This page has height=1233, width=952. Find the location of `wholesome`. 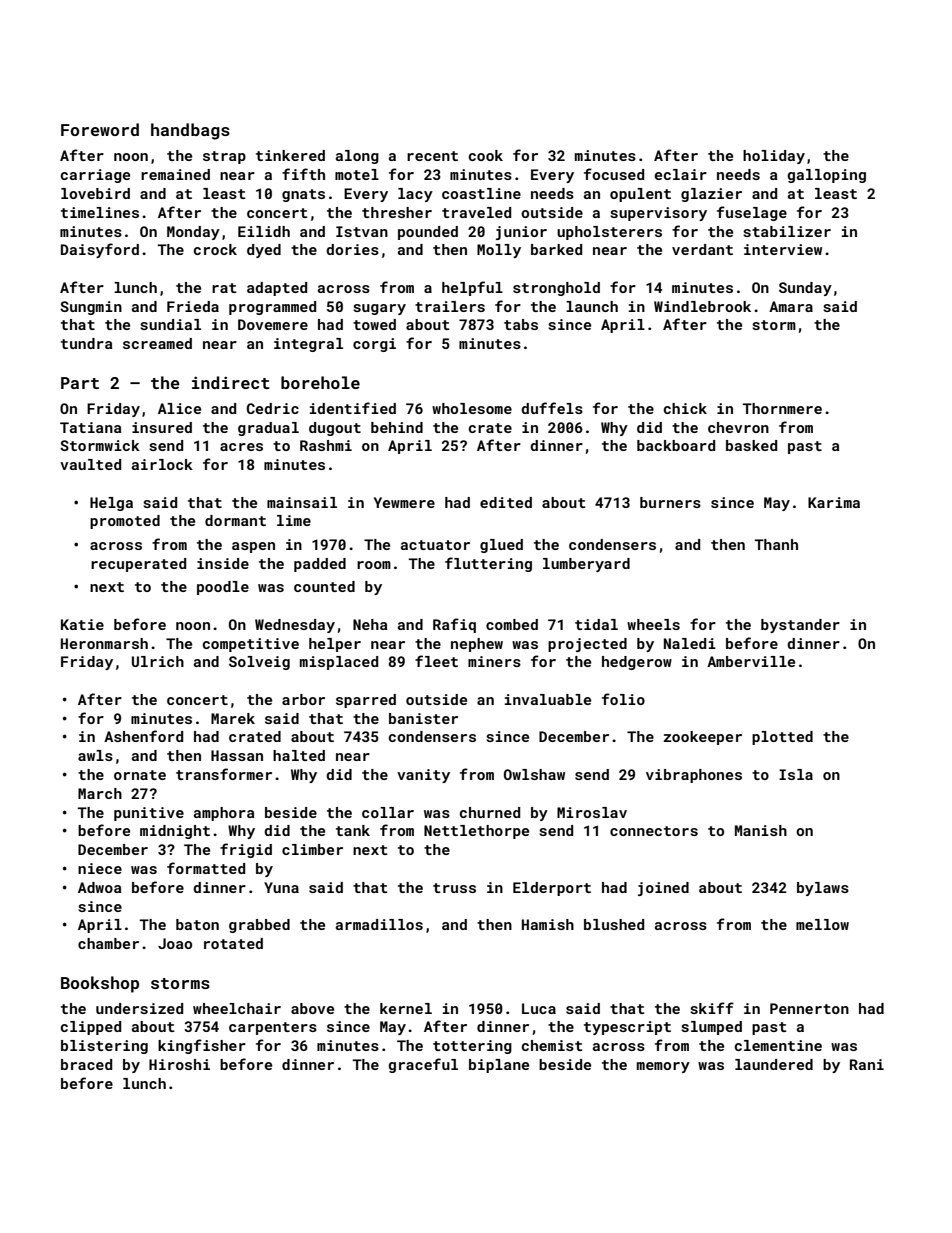

wholesome is located at coordinates (472, 408).
